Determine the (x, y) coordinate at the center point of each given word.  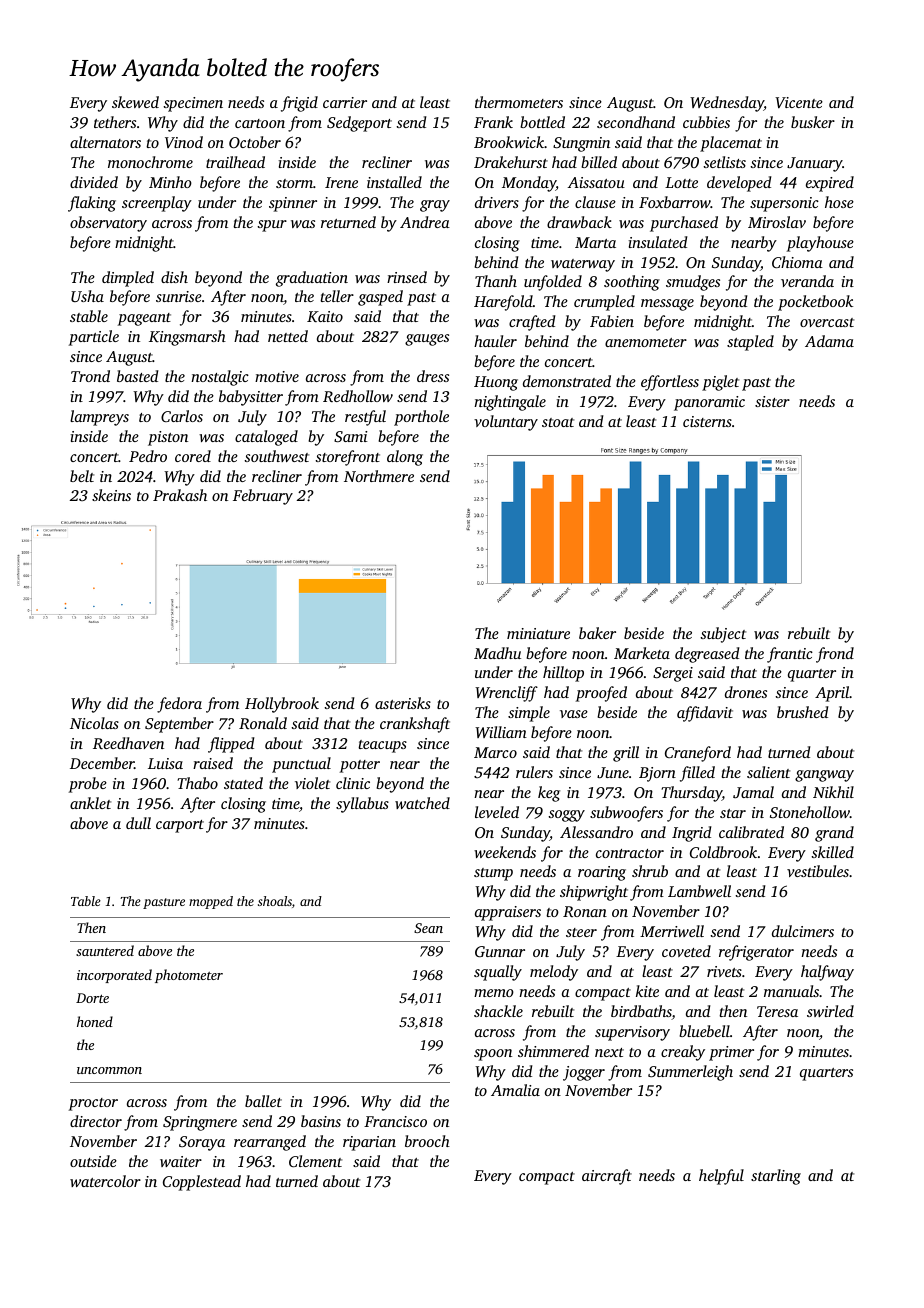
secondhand (636, 122)
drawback (579, 222)
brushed (803, 712)
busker (813, 122)
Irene (341, 182)
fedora (179, 705)
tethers (115, 122)
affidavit (705, 714)
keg (549, 794)
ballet (263, 1101)
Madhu (497, 653)
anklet (90, 803)
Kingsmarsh (187, 338)
